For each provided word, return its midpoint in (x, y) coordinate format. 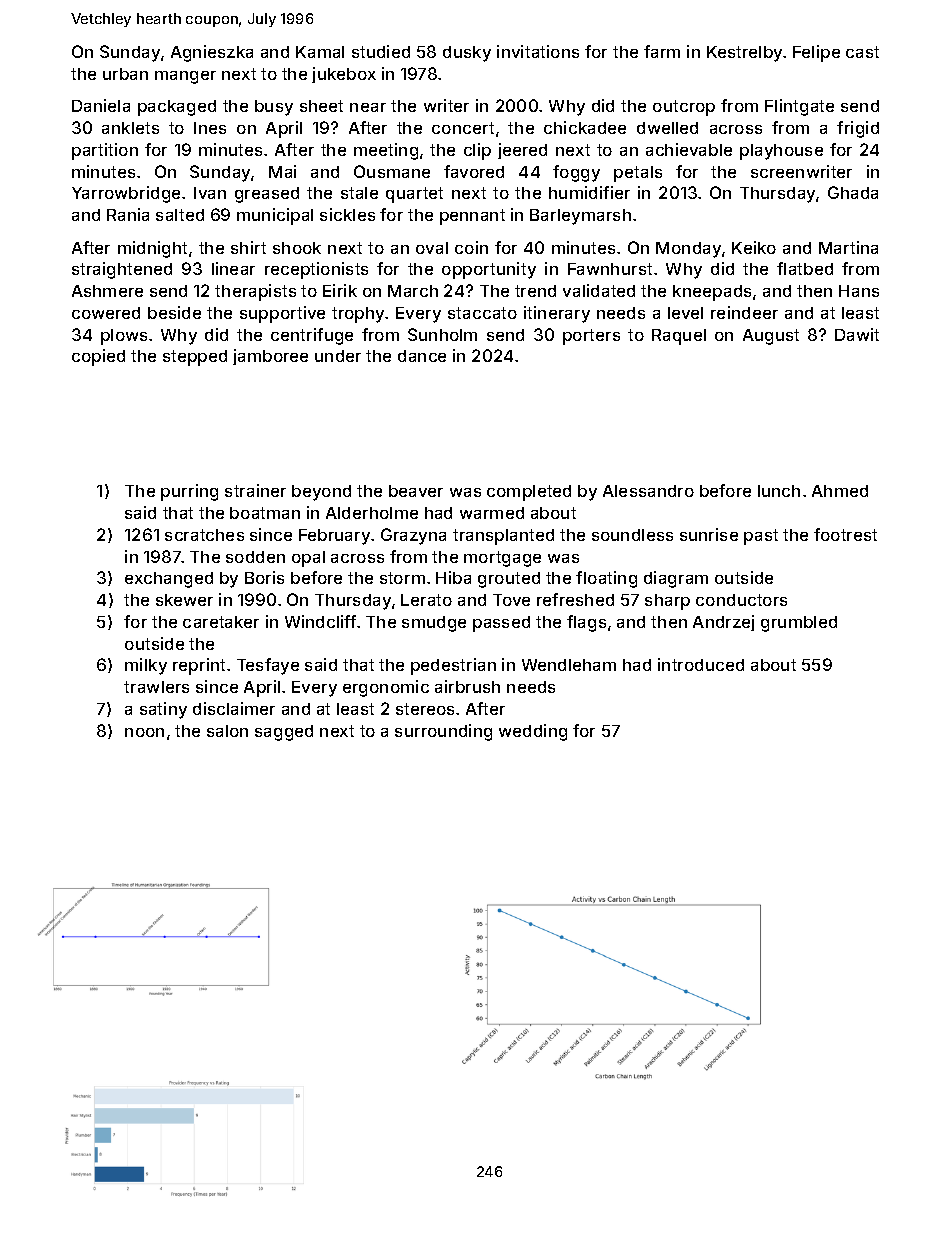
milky (146, 666)
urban (125, 74)
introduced (701, 664)
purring (189, 492)
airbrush (467, 686)
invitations (538, 51)
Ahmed (840, 491)
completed (529, 493)
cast (862, 52)
